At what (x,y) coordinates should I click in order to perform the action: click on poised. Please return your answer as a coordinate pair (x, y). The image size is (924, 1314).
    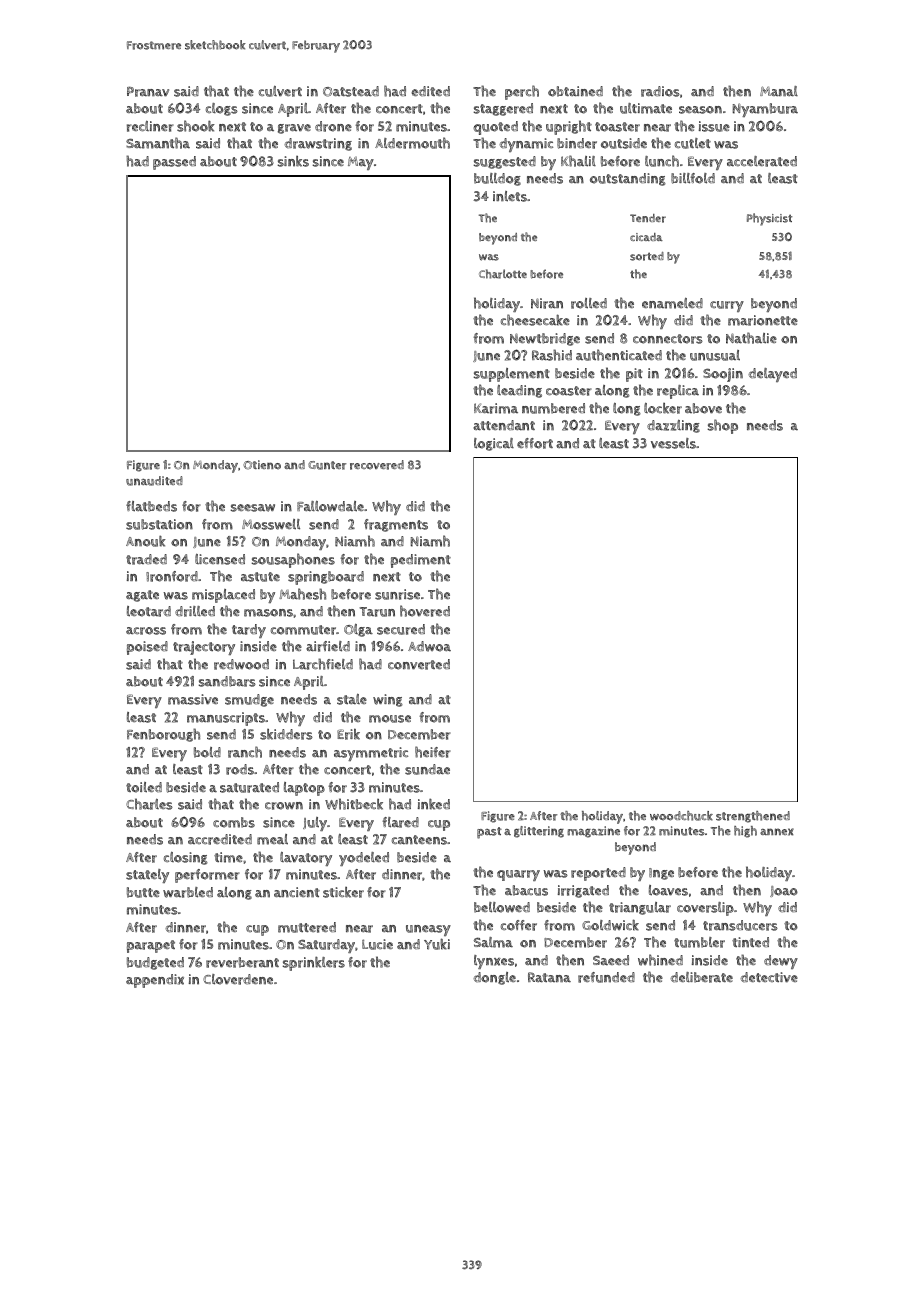
    Looking at the image, I should click on (147, 648).
